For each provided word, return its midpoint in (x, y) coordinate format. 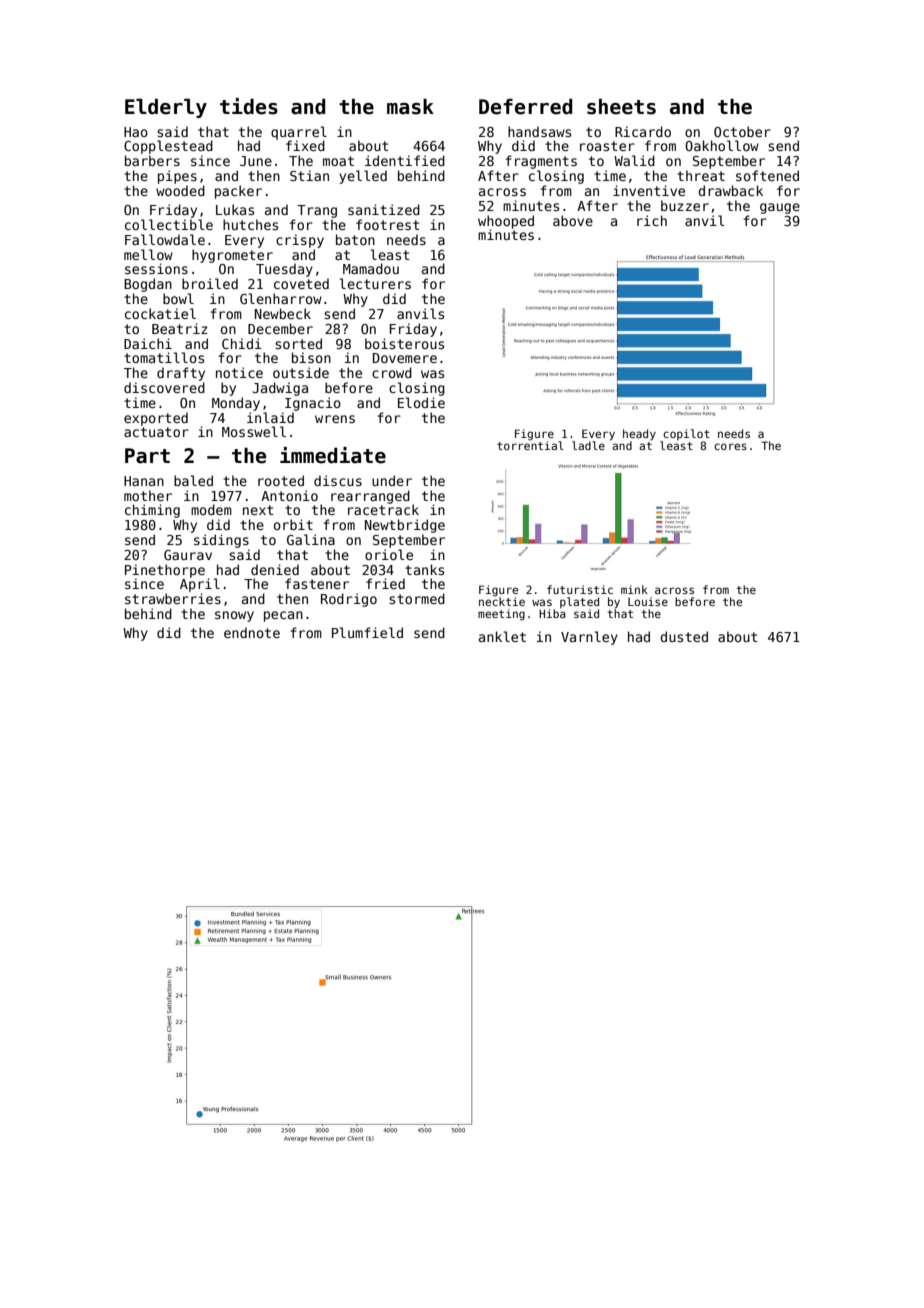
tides (249, 106)
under (392, 480)
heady (639, 434)
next (258, 510)
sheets (621, 107)
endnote (252, 632)
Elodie (421, 402)
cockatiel (160, 313)
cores (730, 446)
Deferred (526, 107)
